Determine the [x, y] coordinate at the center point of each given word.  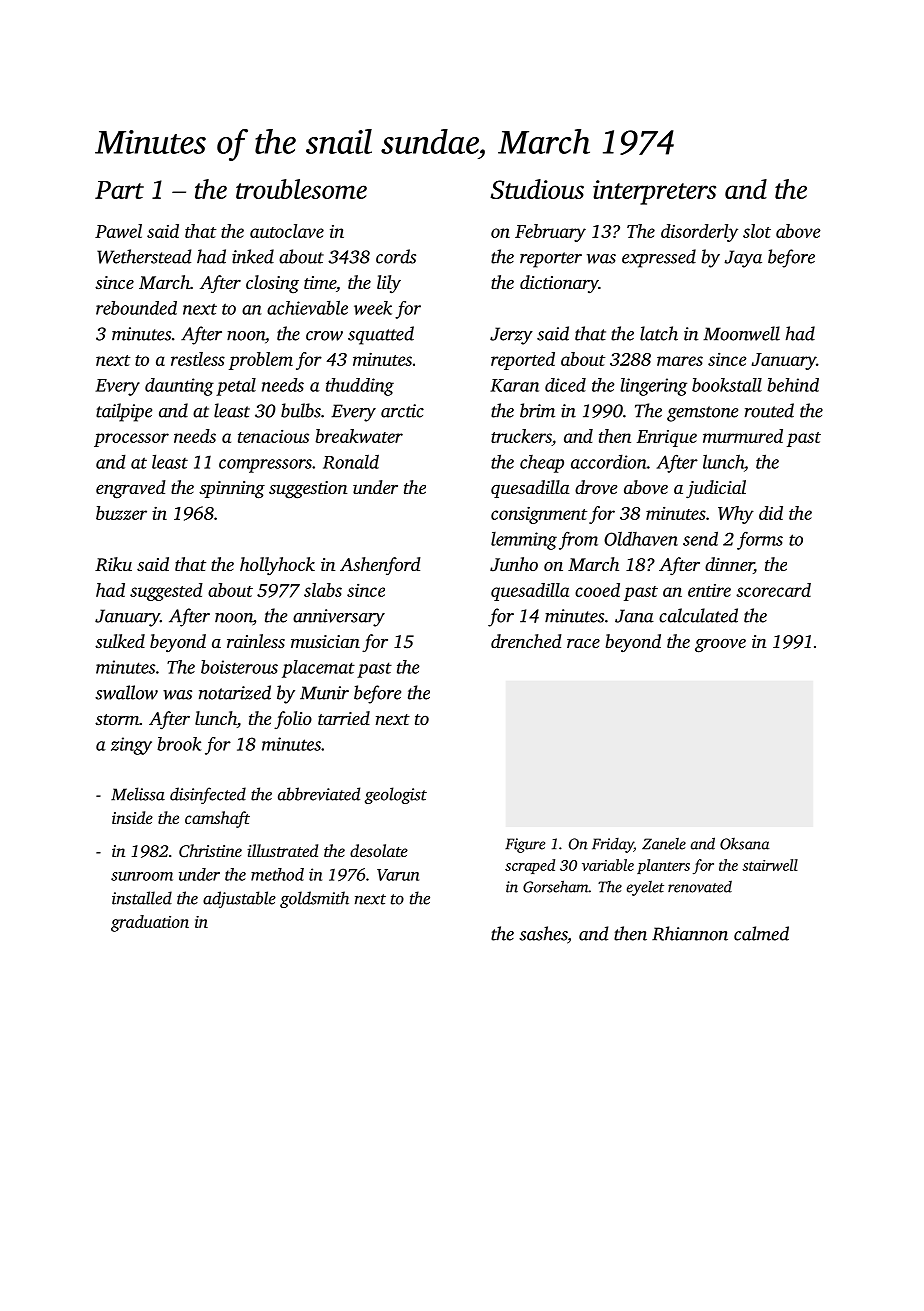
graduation [150, 923]
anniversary [339, 618]
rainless [256, 641]
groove [720, 646]
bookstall [727, 385]
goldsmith [314, 899]
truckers [521, 437]
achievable [307, 307]
